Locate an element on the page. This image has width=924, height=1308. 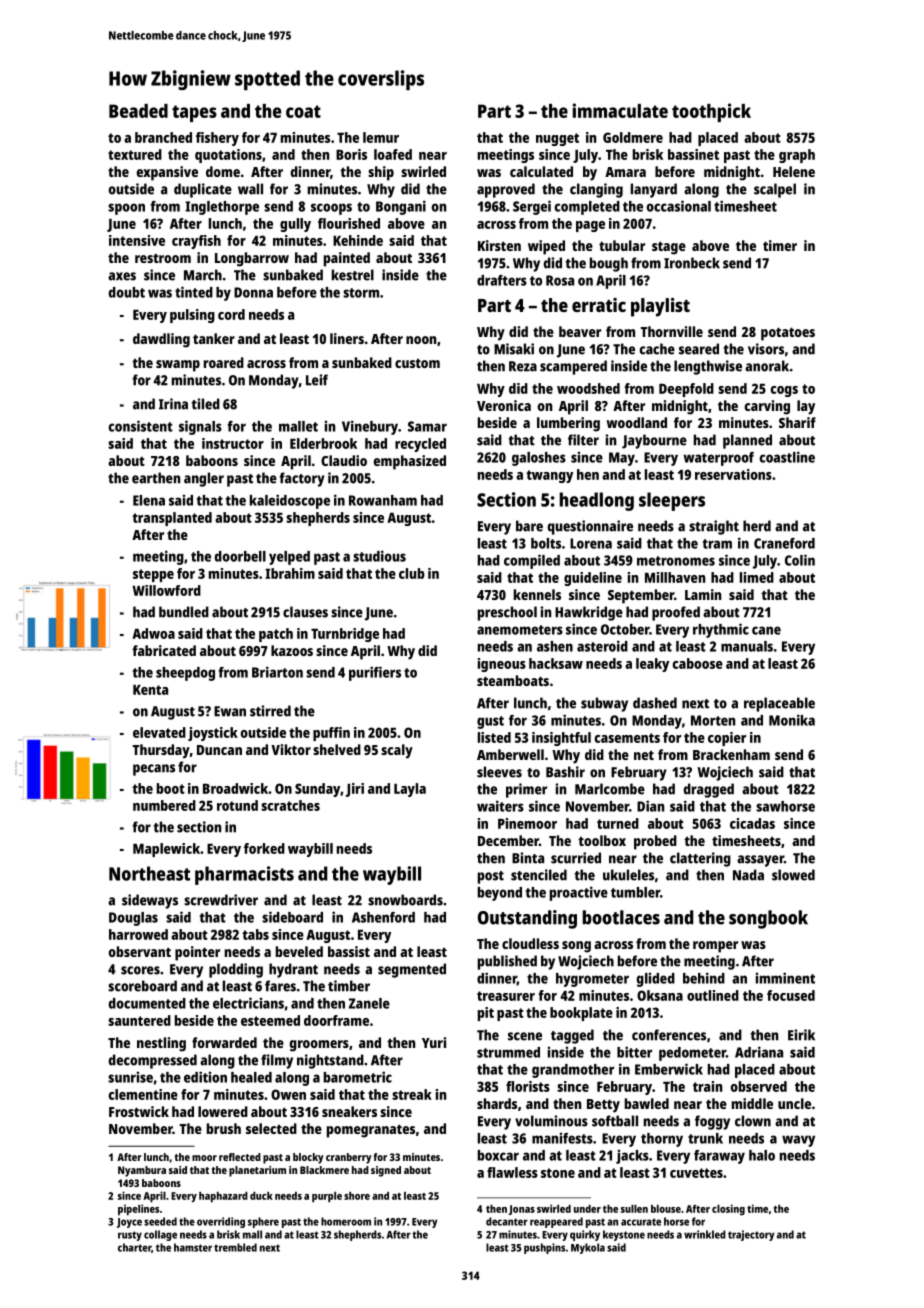
lengthwise is located at coordinates (708, 367).
